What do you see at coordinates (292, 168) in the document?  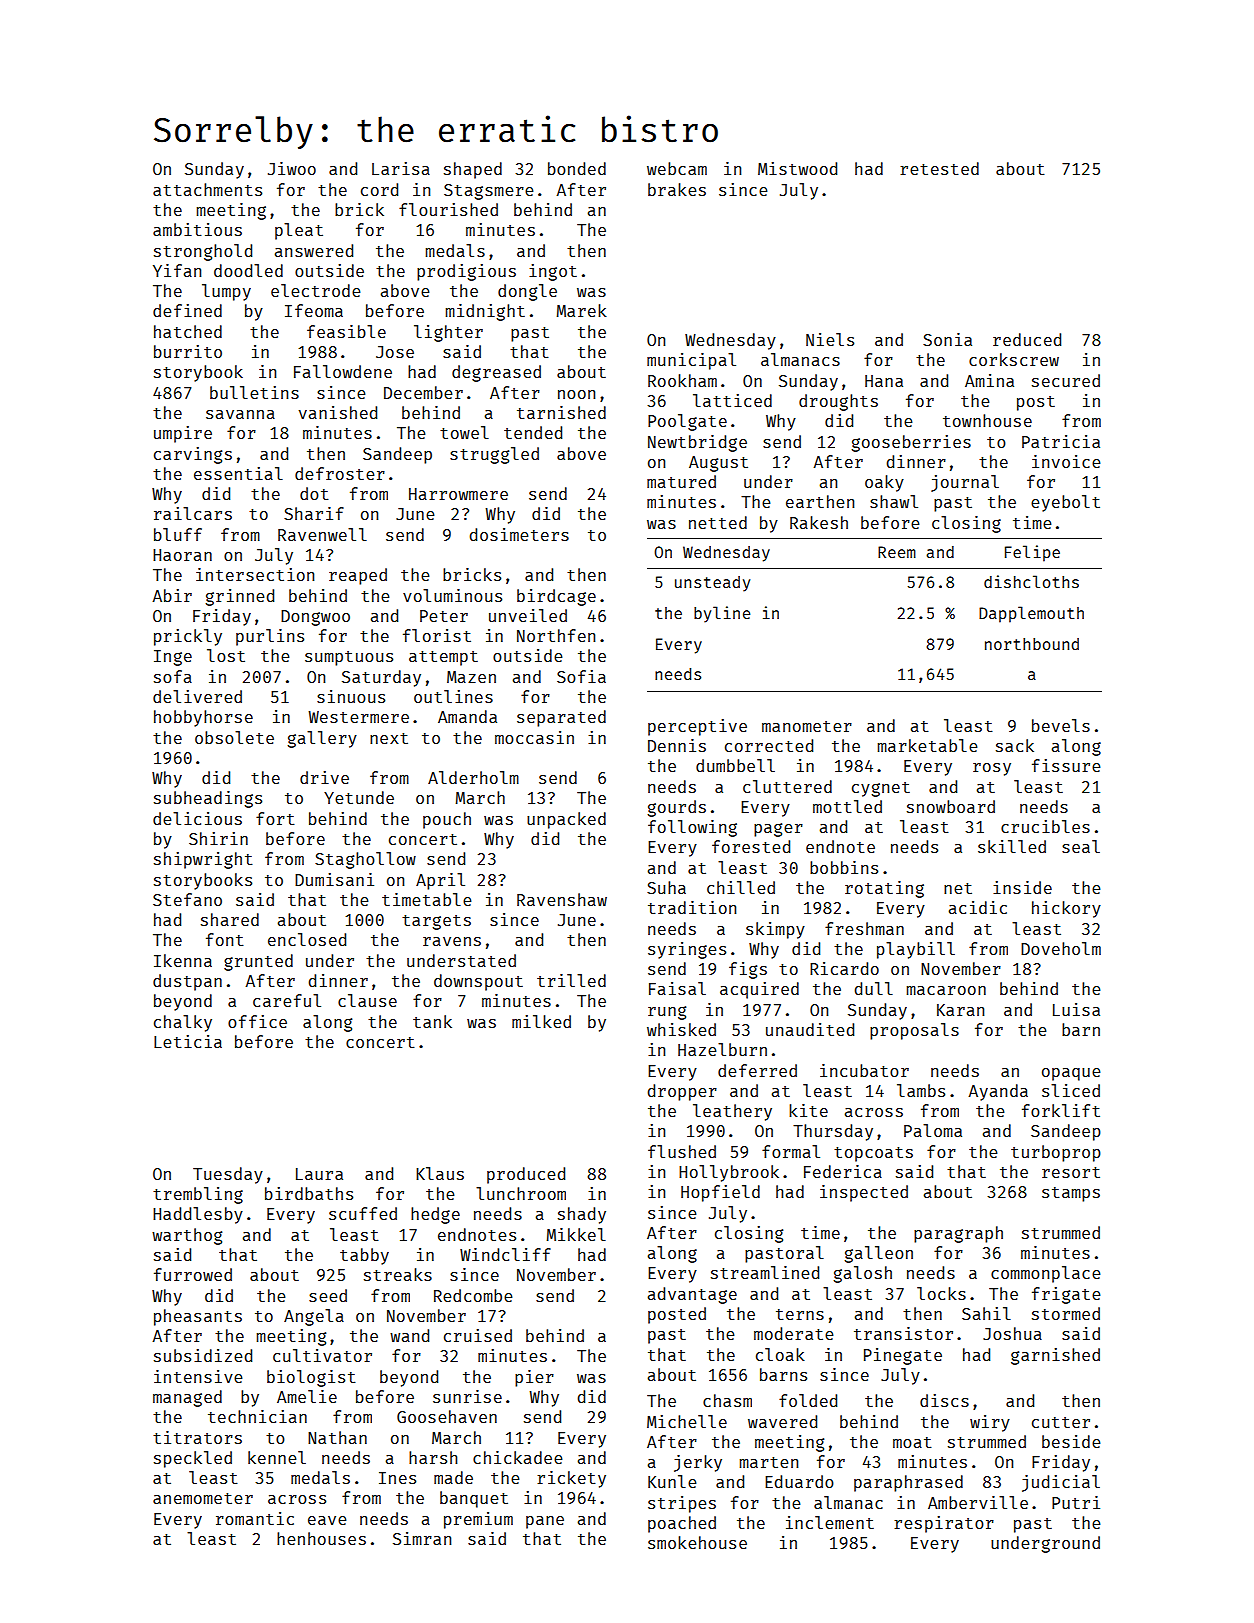 I see `Jiwoo` at bounding box center [292, 168].
